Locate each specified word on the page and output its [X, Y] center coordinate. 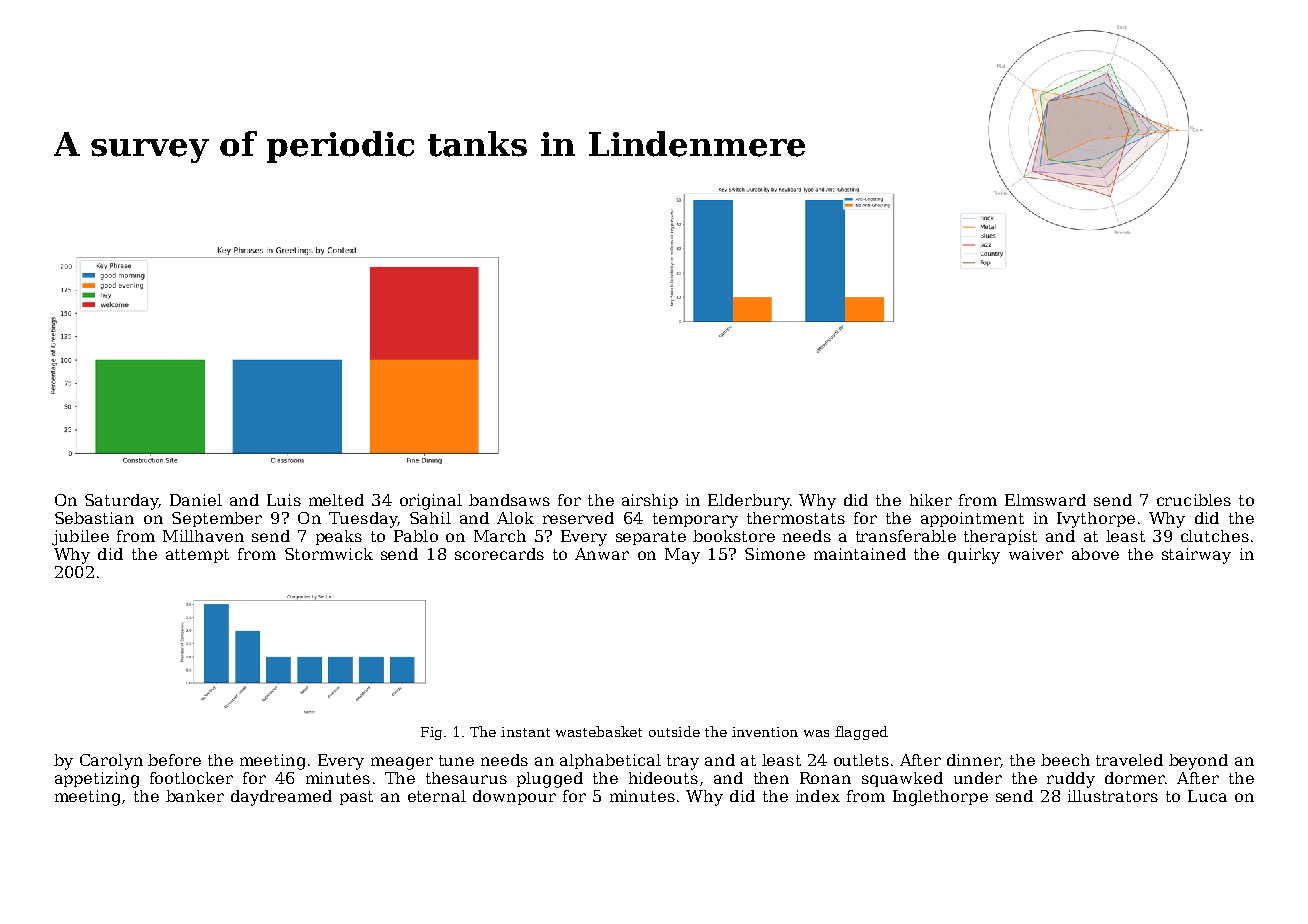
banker [195, 796]
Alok [515, 518]
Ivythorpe [1096, 520]
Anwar [602, 554]
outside [674, 731]
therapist [1000, 537]
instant [525, 732]
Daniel [196, 500]
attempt [197, 556]
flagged [861, 733]
